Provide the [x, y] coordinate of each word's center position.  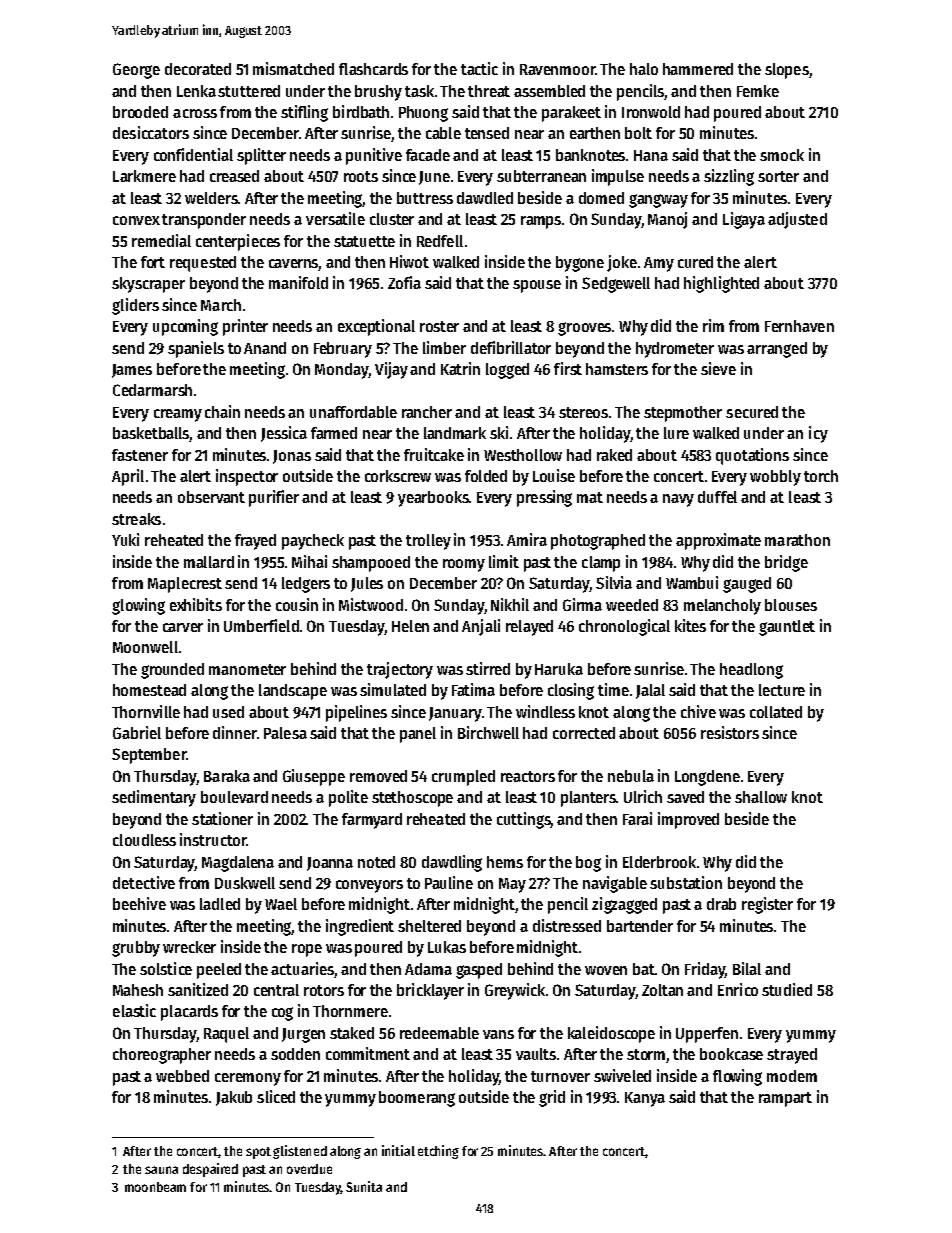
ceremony [248, 1079]
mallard [209, 562]
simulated [393, 689]
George [136, 71]
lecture [782, 690]
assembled [549, 91]
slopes [787, 71]
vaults [536, 1054]
